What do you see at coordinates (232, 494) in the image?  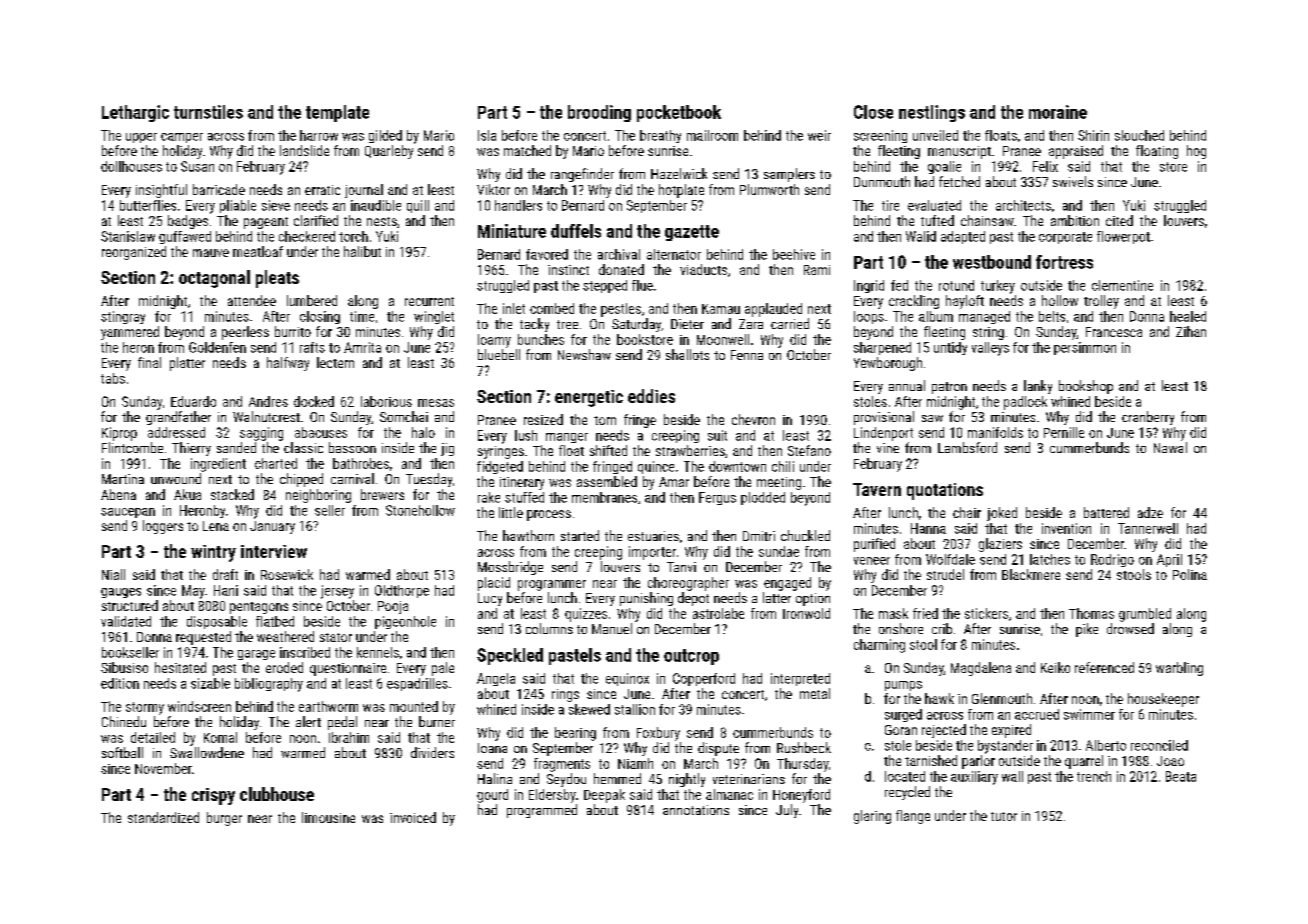 I see `stacked` at bounding box center [232, 494].
